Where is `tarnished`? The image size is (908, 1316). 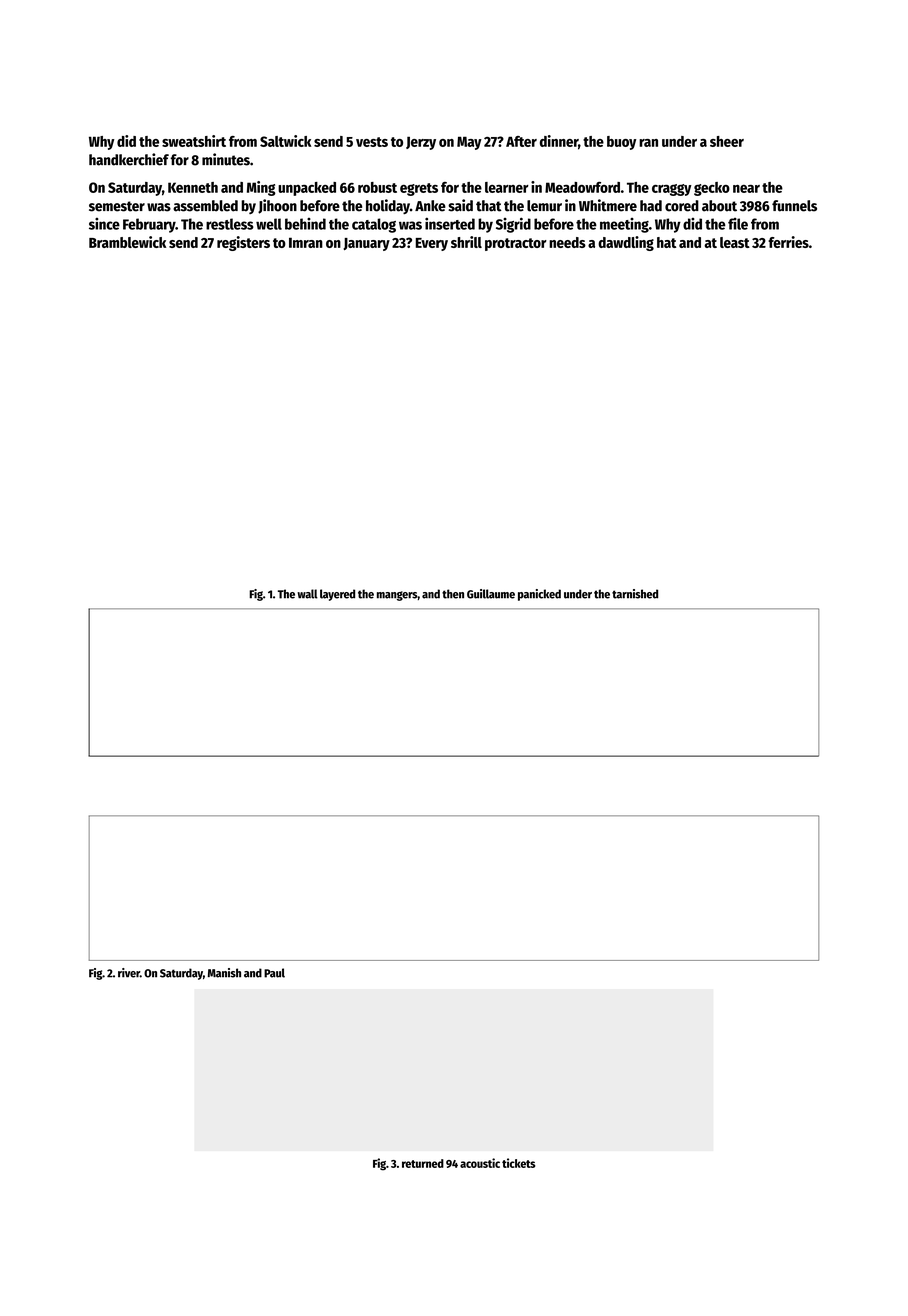
tarnished is located at coordinates (635, 594).
